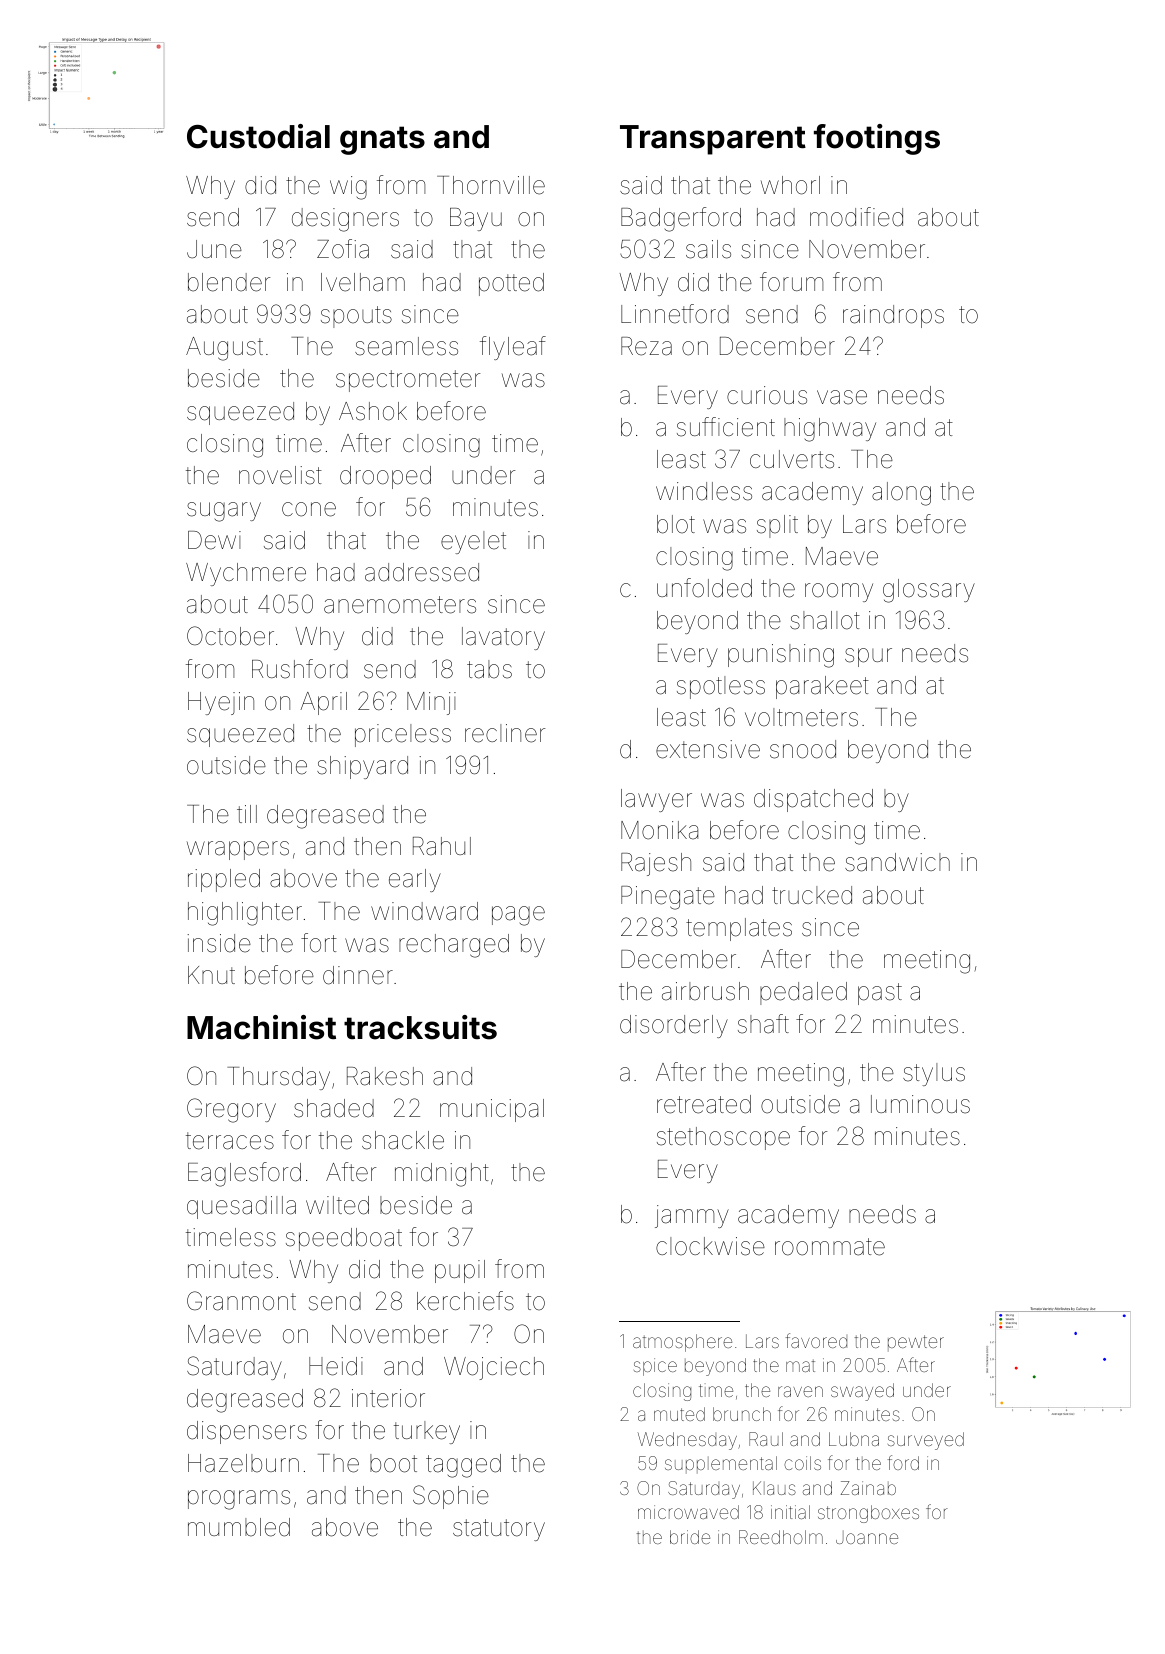  I want to click on municipal, so click(492, 1110).
